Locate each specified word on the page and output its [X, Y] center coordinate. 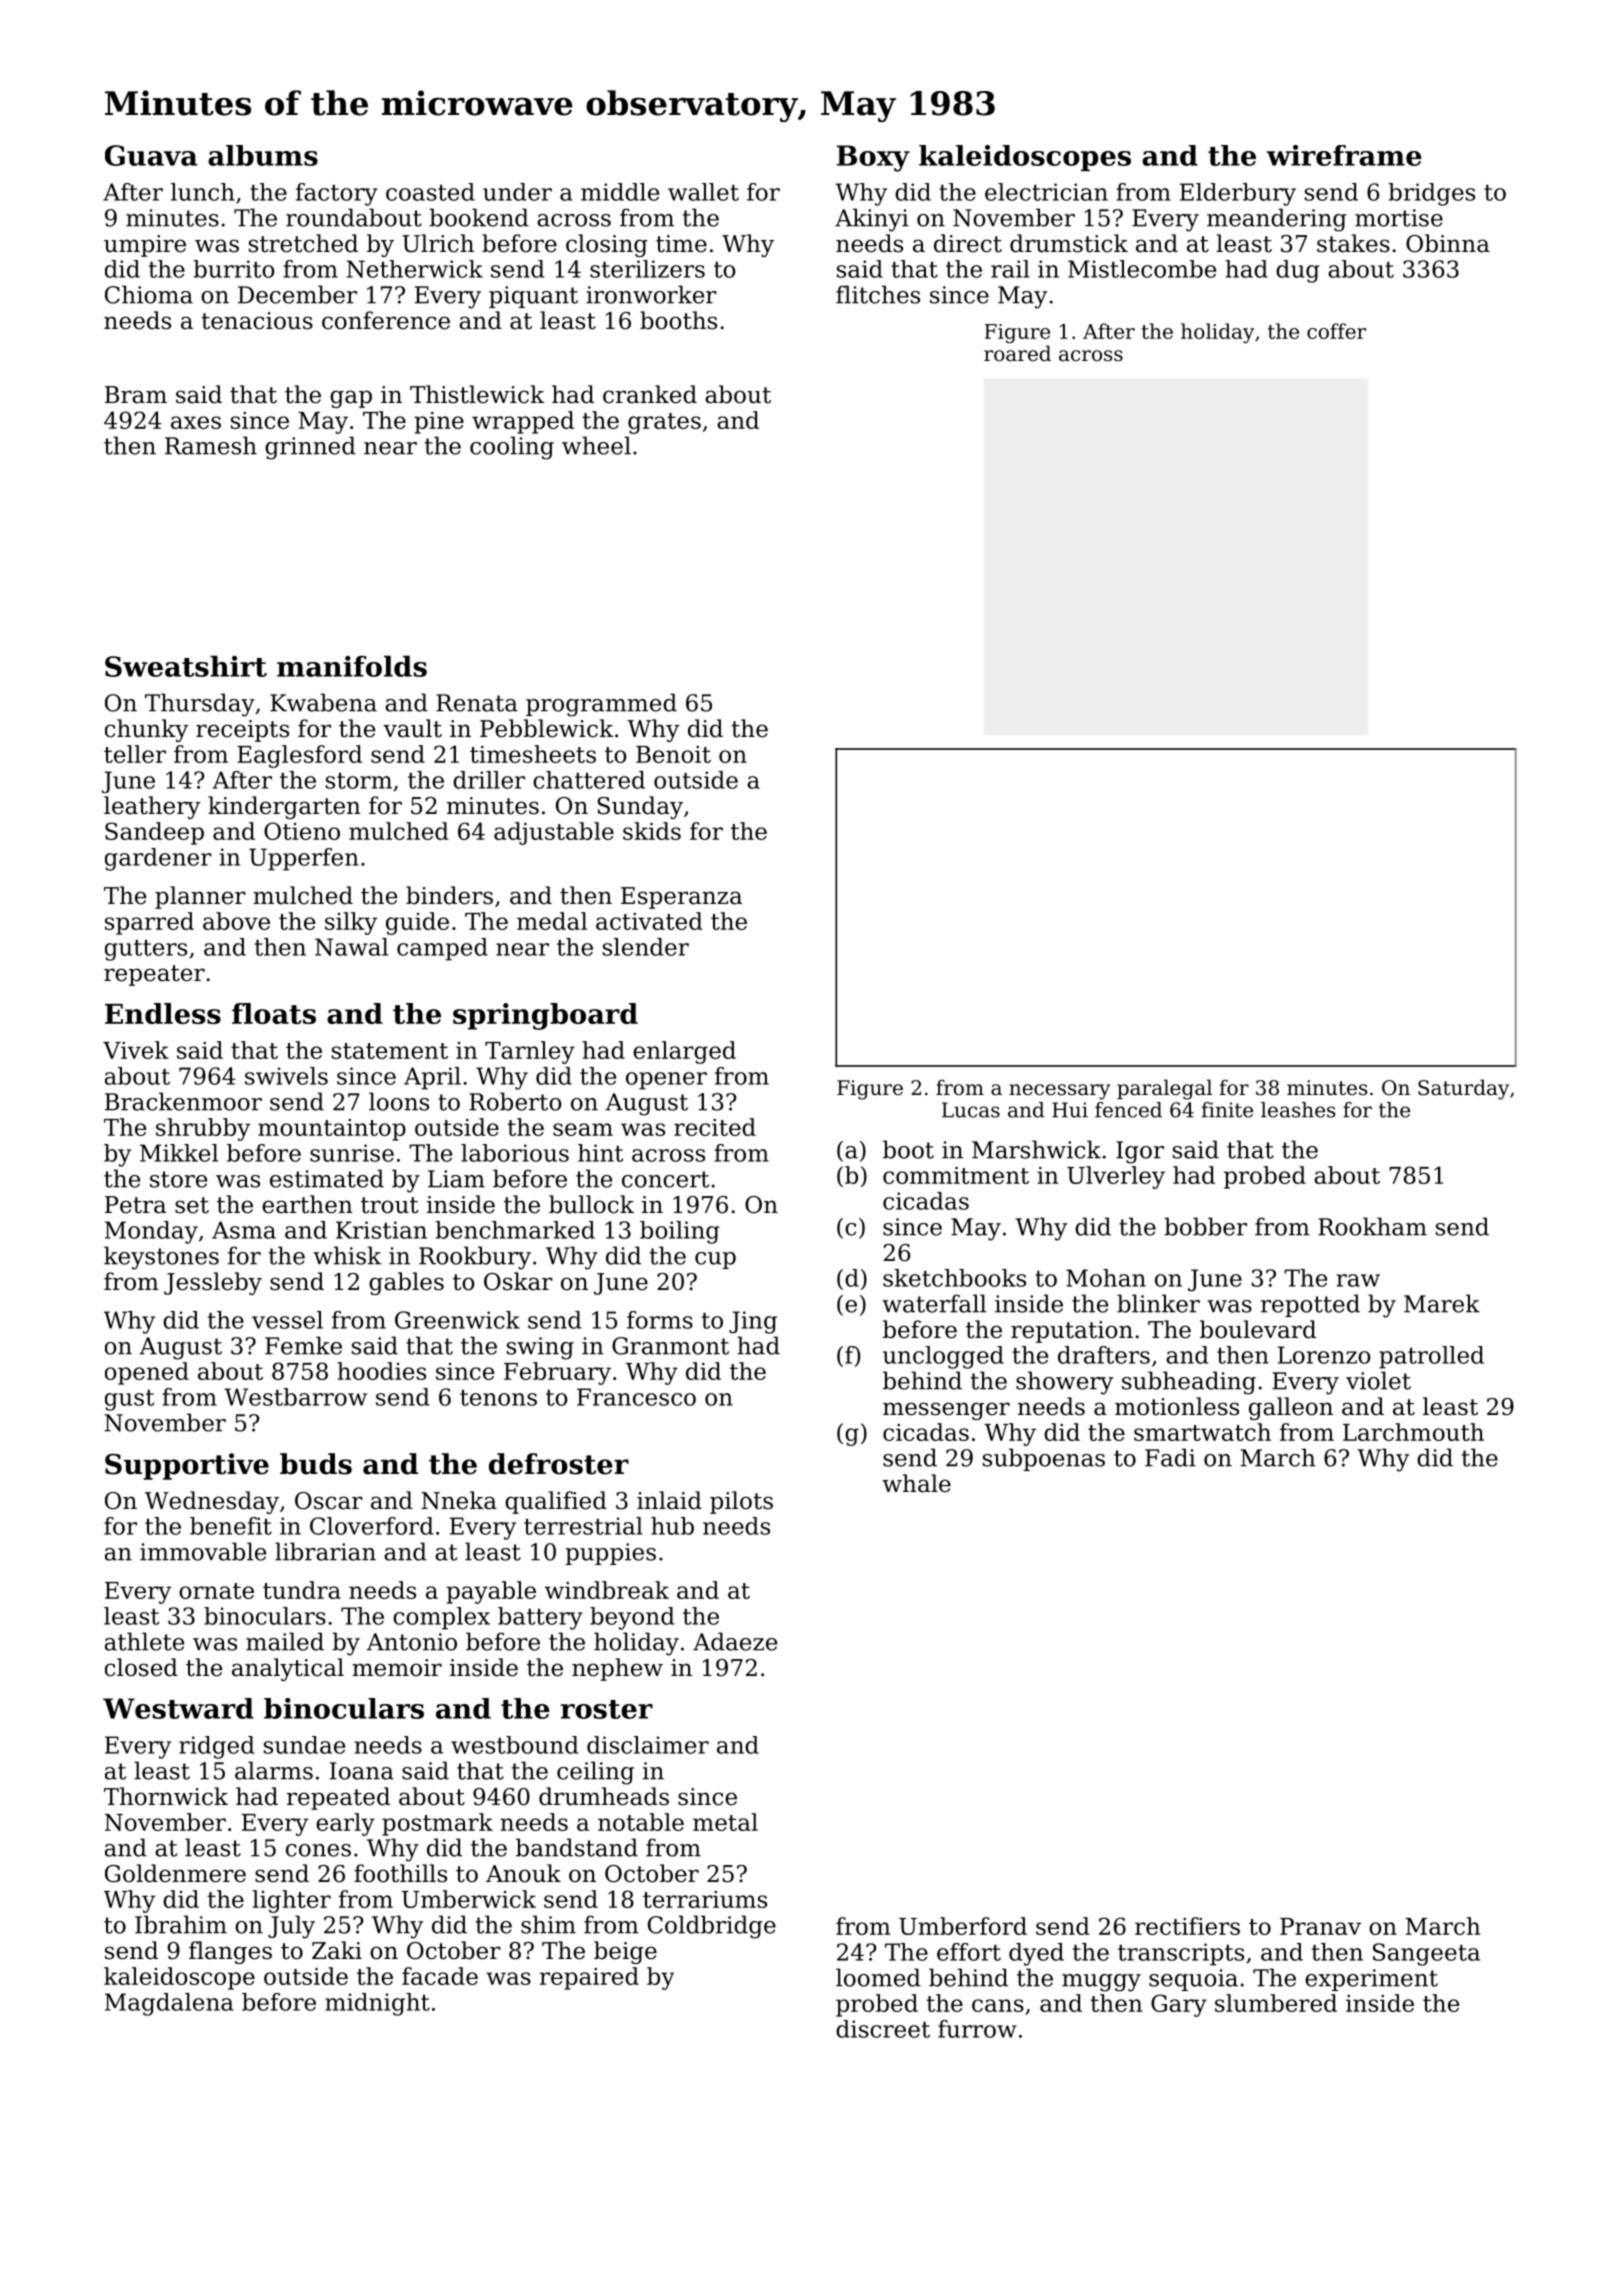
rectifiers [1187, 1926]
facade [440, 1976]
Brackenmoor [183, 1101]
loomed [878, 1977]
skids [652, 831]
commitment [956, 1175]
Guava [151, 155]
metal [725, 1822]
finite [1227, 1110]
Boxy [873, 158]
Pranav [1320, 1926]
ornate [216, 1591]
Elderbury [1238, 194]
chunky [147, 730]
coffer [1336, 331]
